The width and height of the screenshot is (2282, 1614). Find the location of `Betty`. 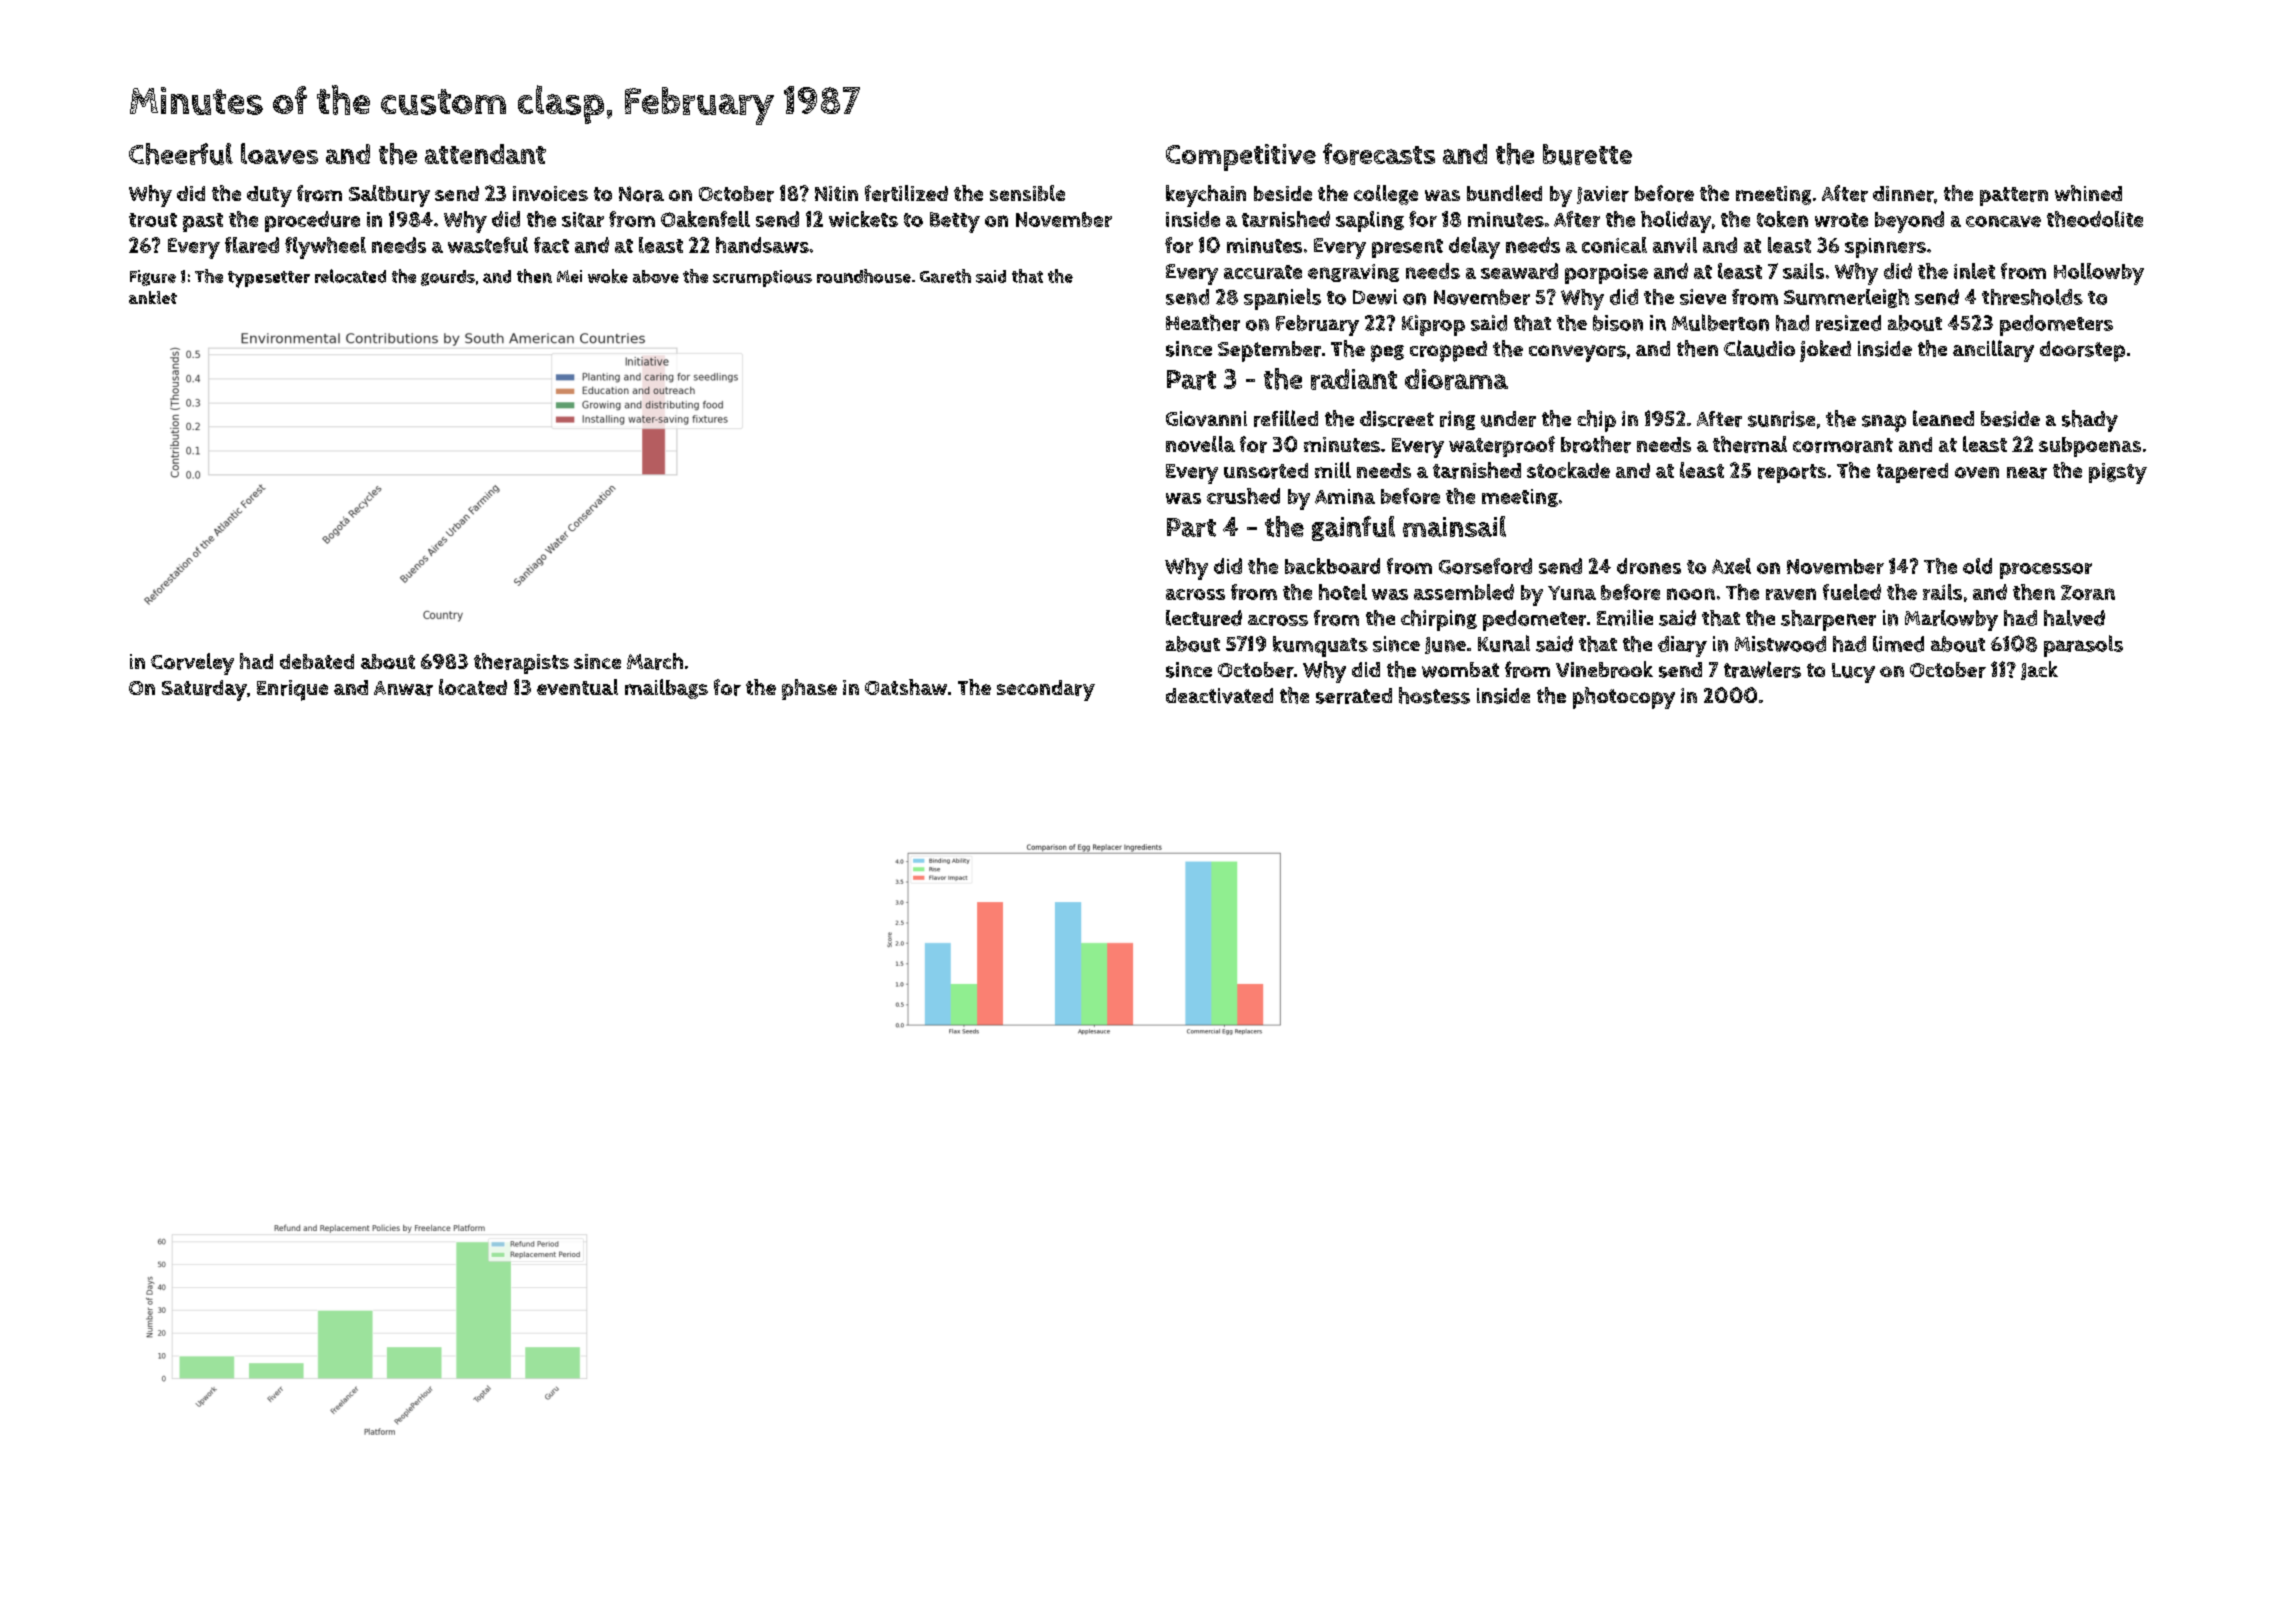

Betty is located at coordinates (955, 222).
